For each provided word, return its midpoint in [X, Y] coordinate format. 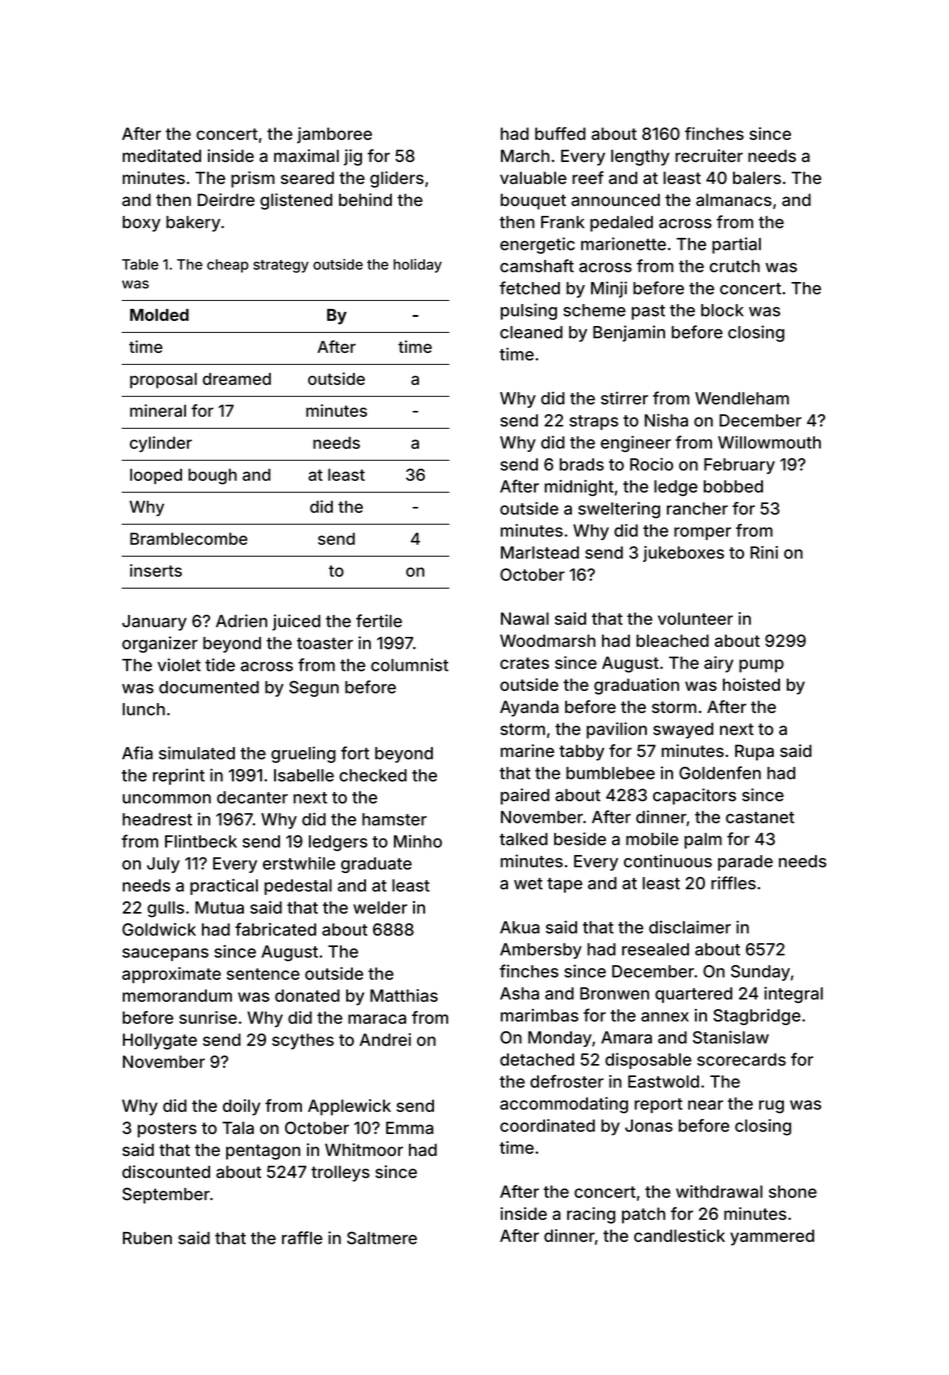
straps [593, 422]
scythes [303, 1041]
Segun [314, 689]
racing [591, 1215]
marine [527, 750]
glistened [296, 201]
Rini [764, 552]
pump [761, 666]
